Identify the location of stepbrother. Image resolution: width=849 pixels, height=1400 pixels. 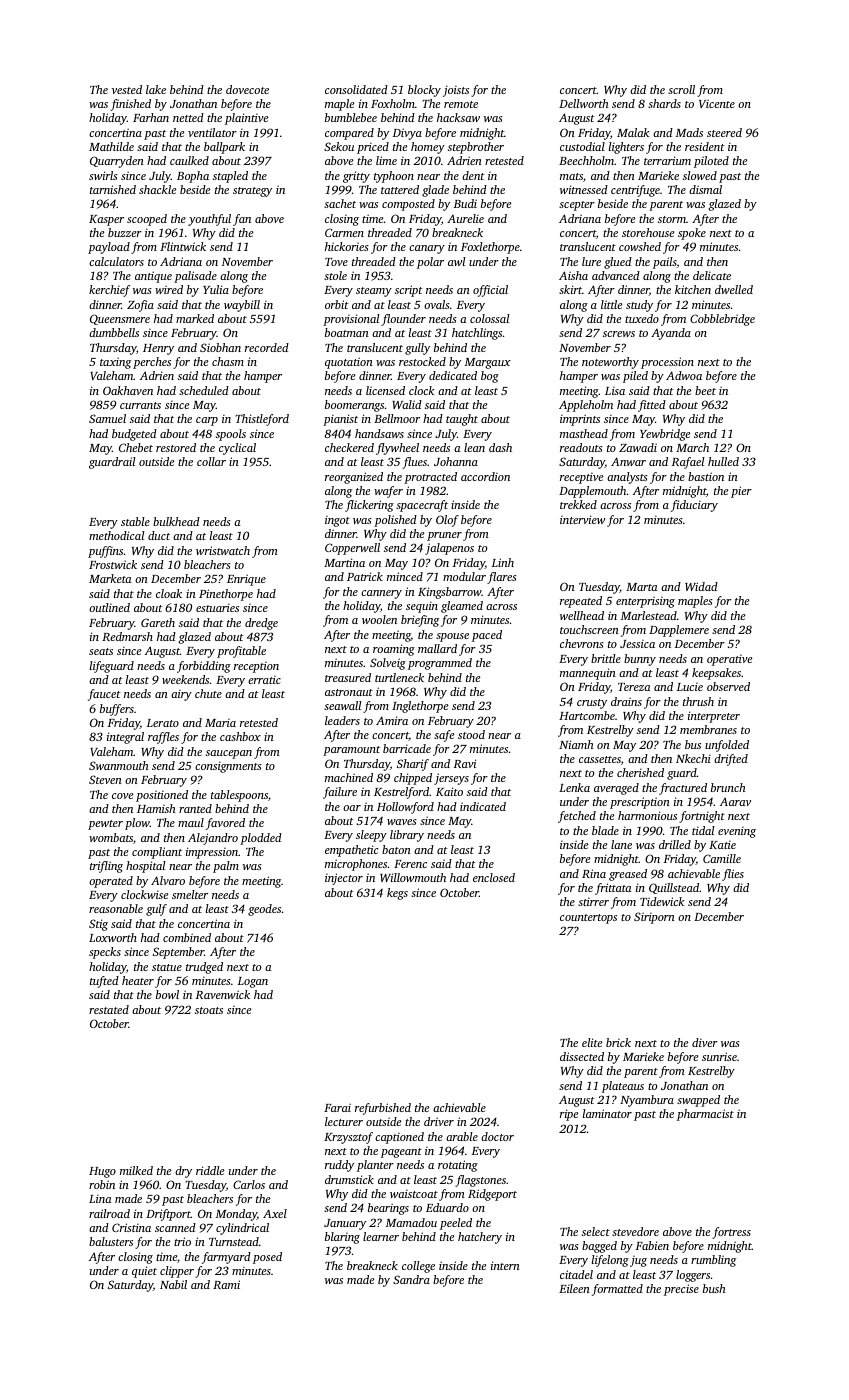
(476, 148).
